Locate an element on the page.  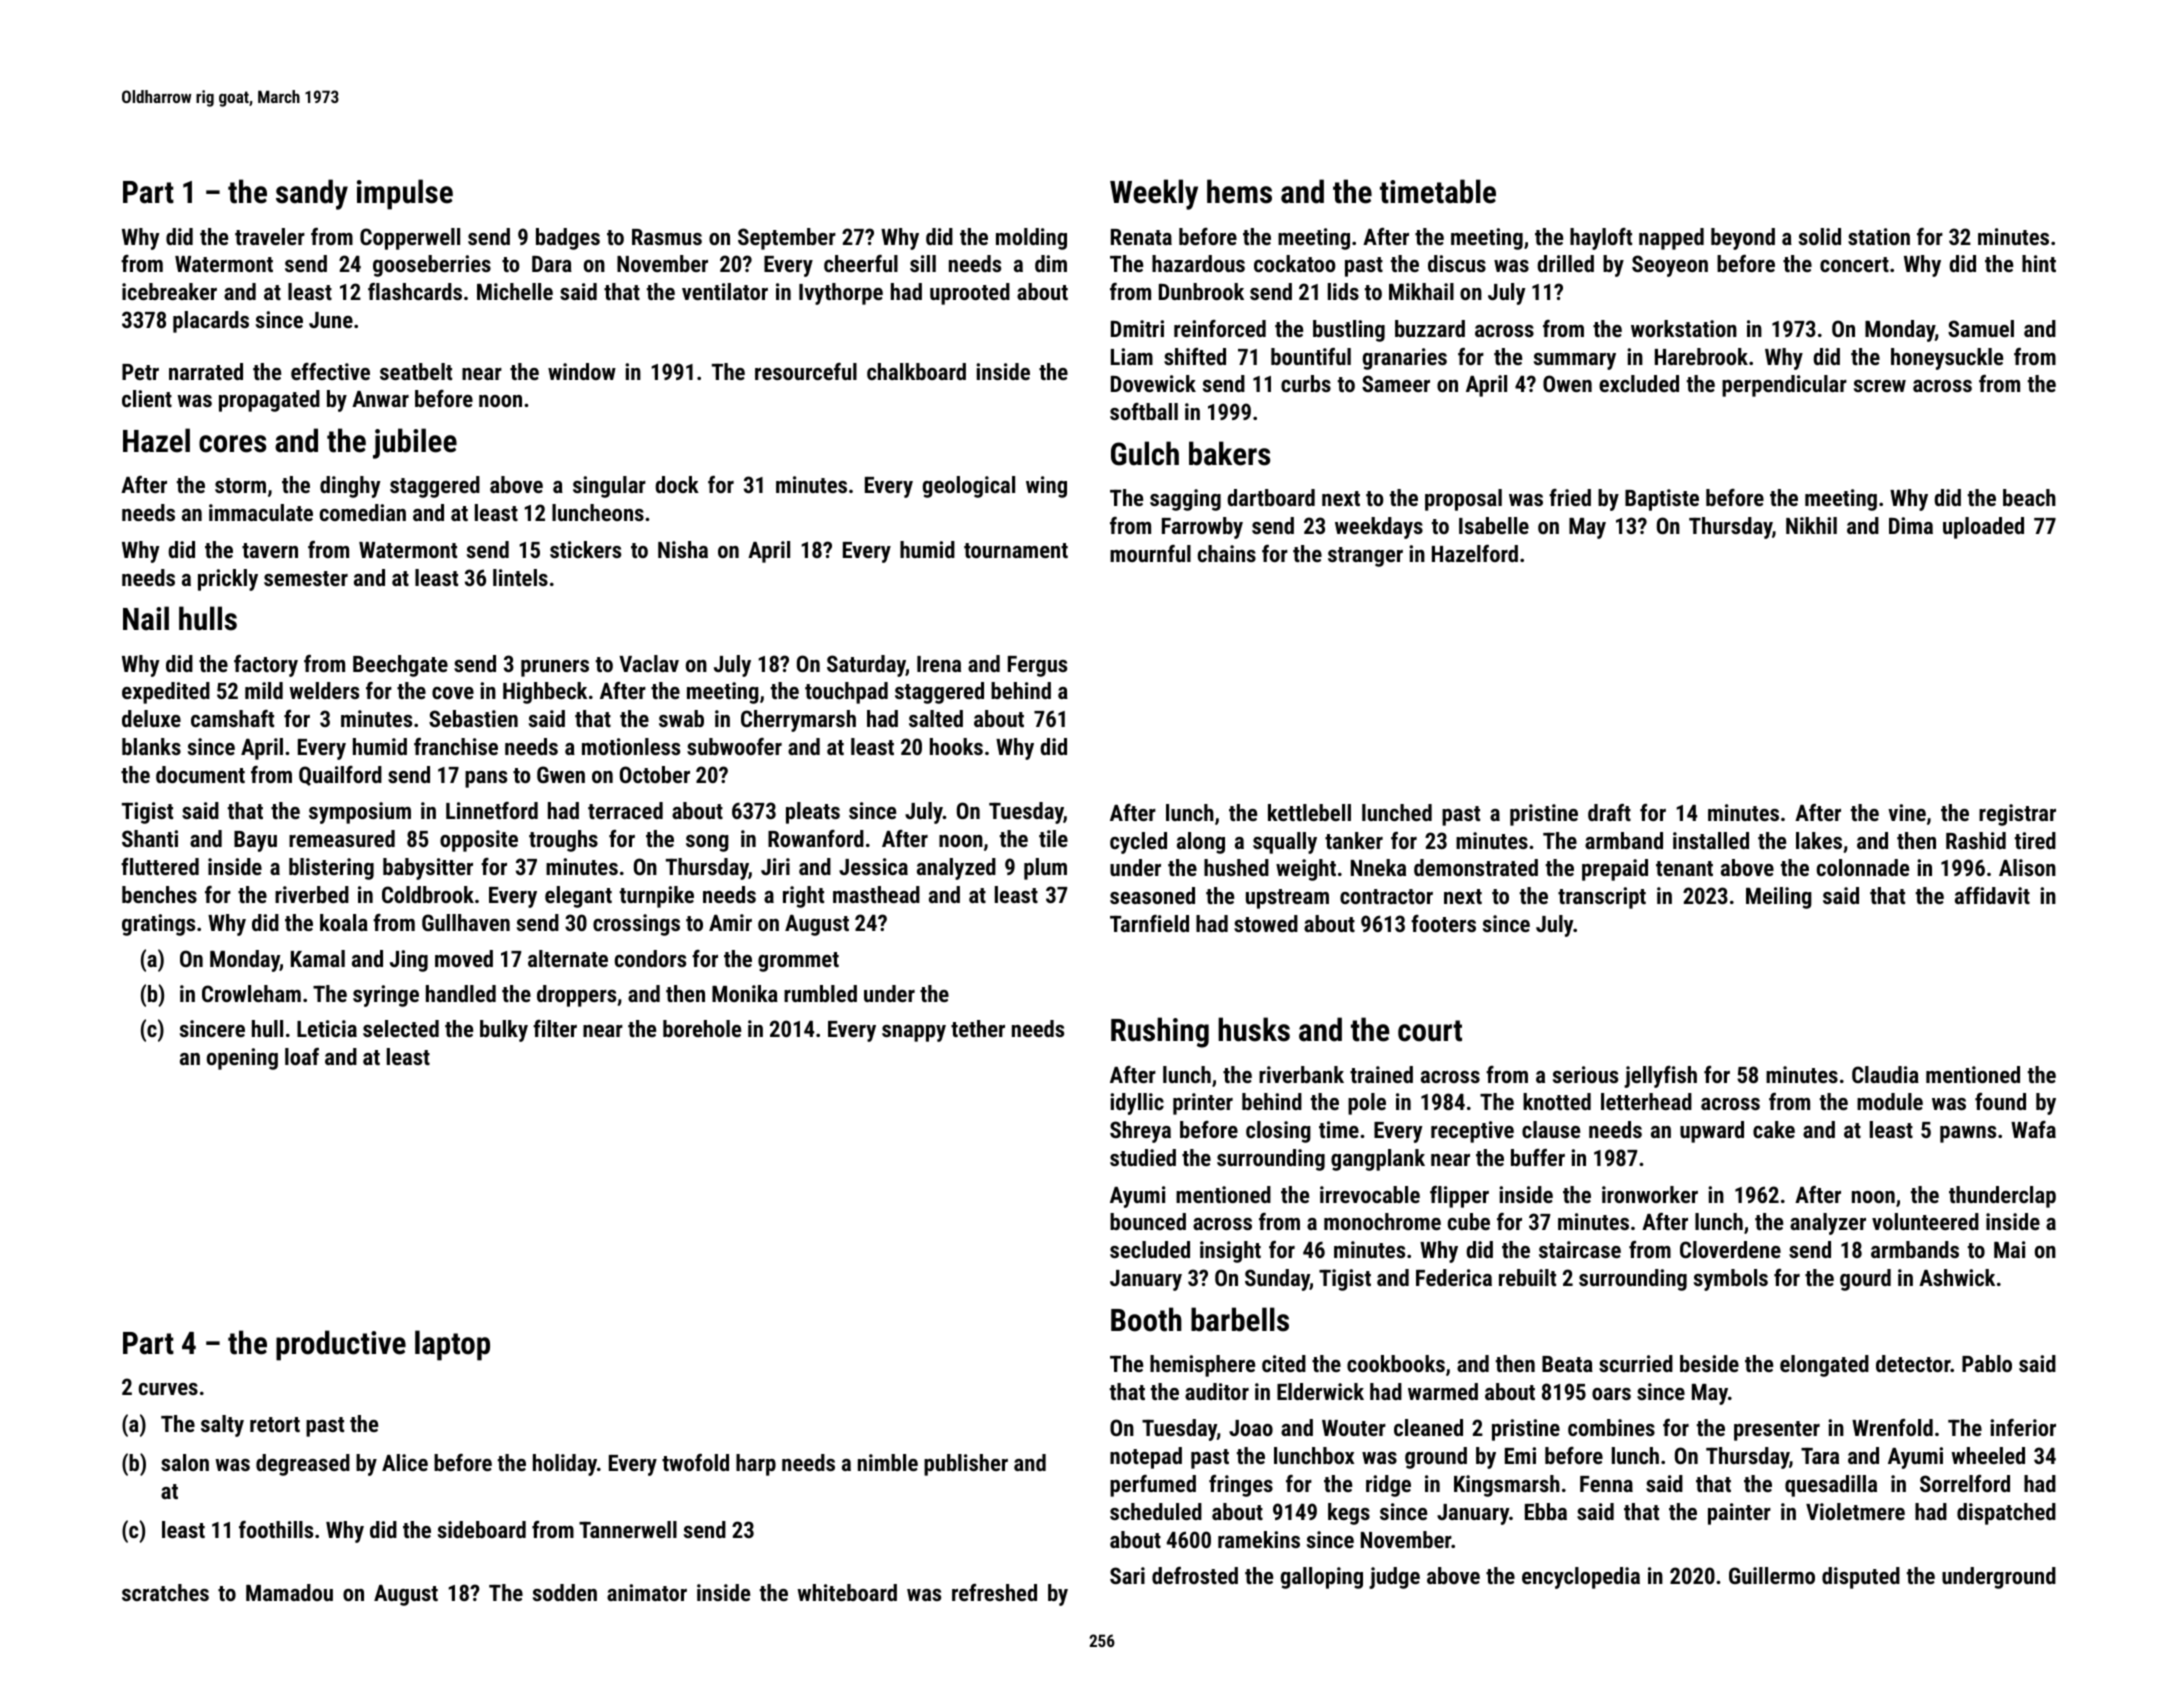
placards is located at coordinates (211, 322).
